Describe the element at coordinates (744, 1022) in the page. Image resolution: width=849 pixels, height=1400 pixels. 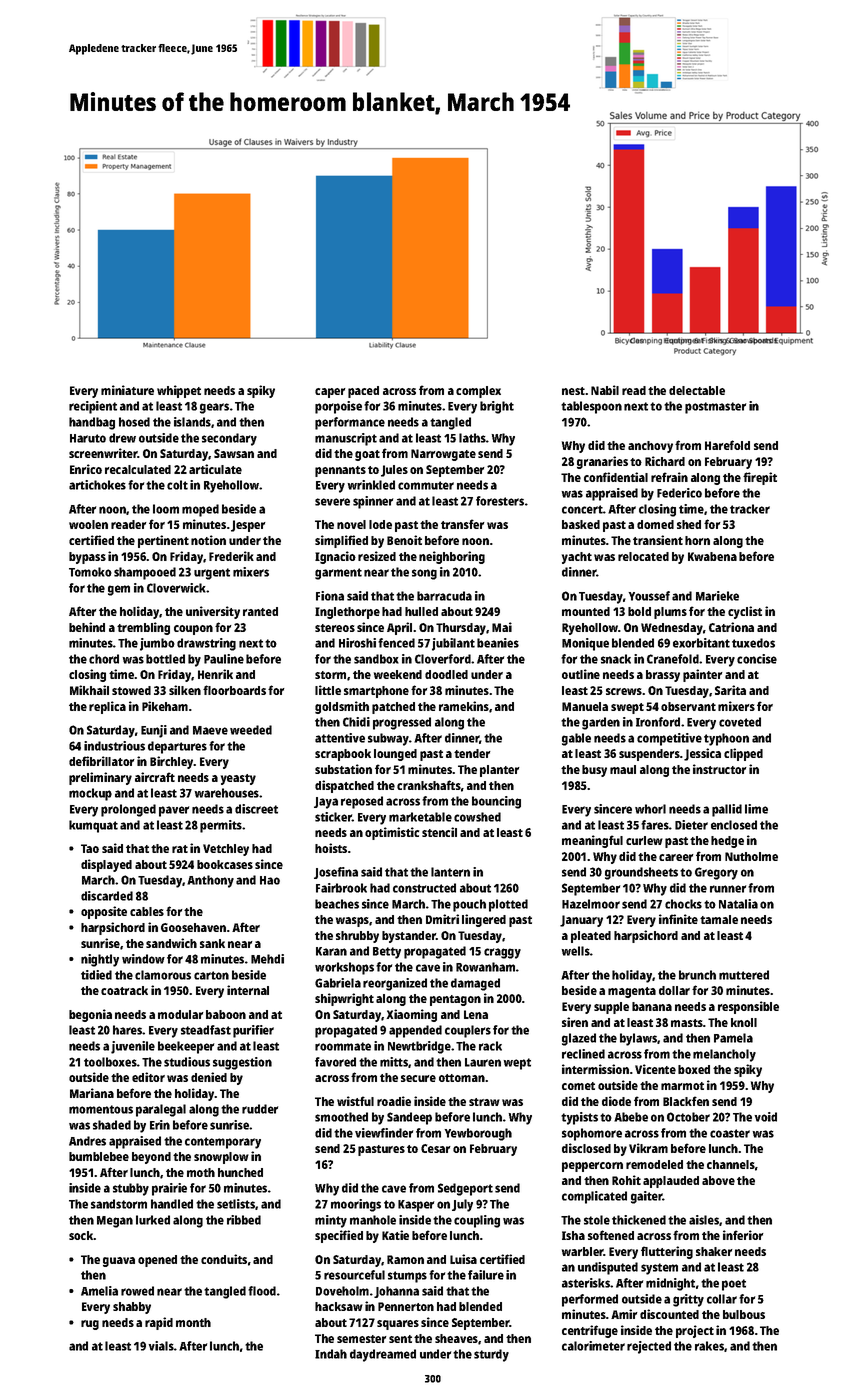
I see `knoll` at that location.
